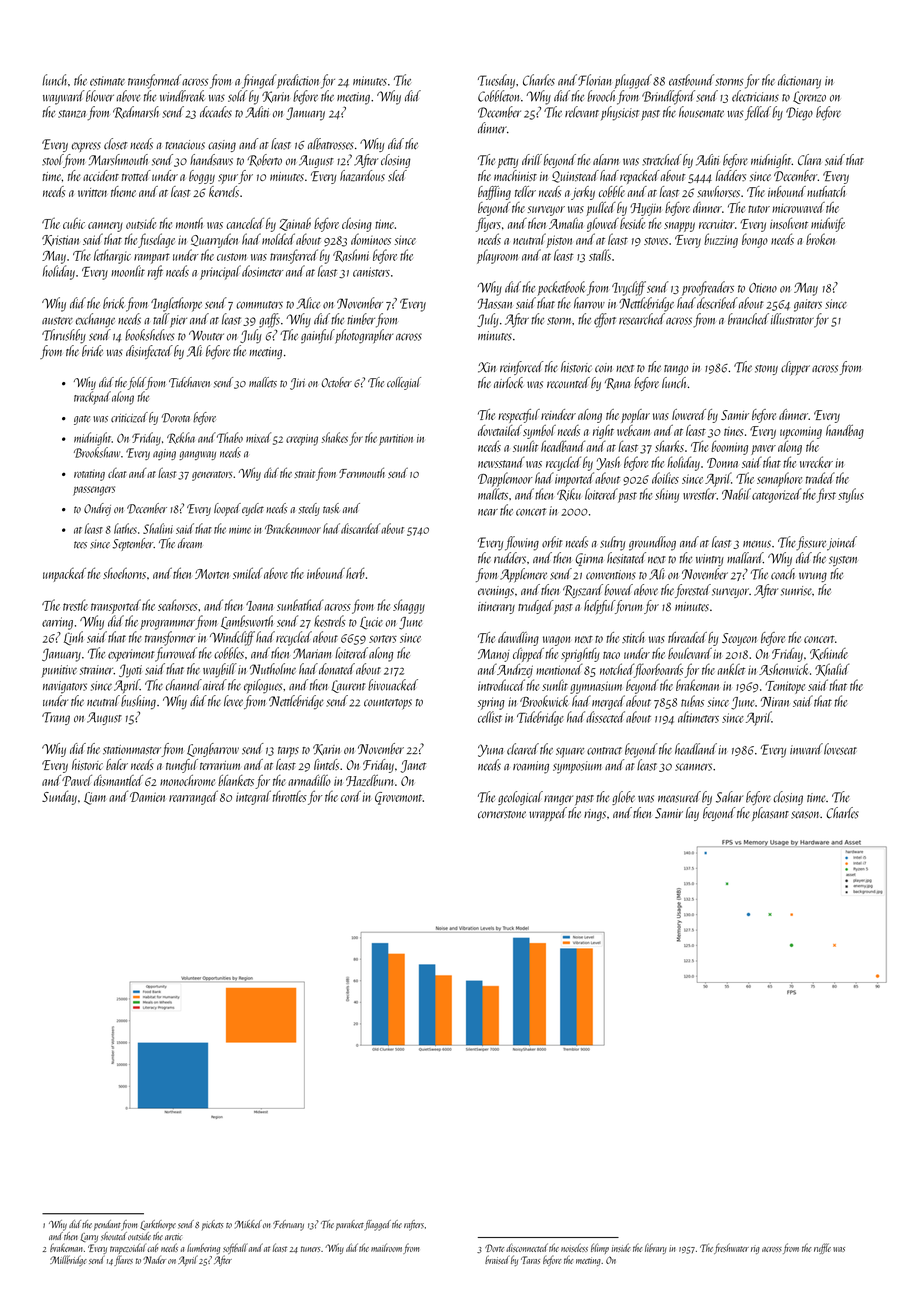 The height and width of the screenshot is (1316, 908). Describe the element at coordinates (310, 1249) in the screenshot. I see `tuners` at that location.
